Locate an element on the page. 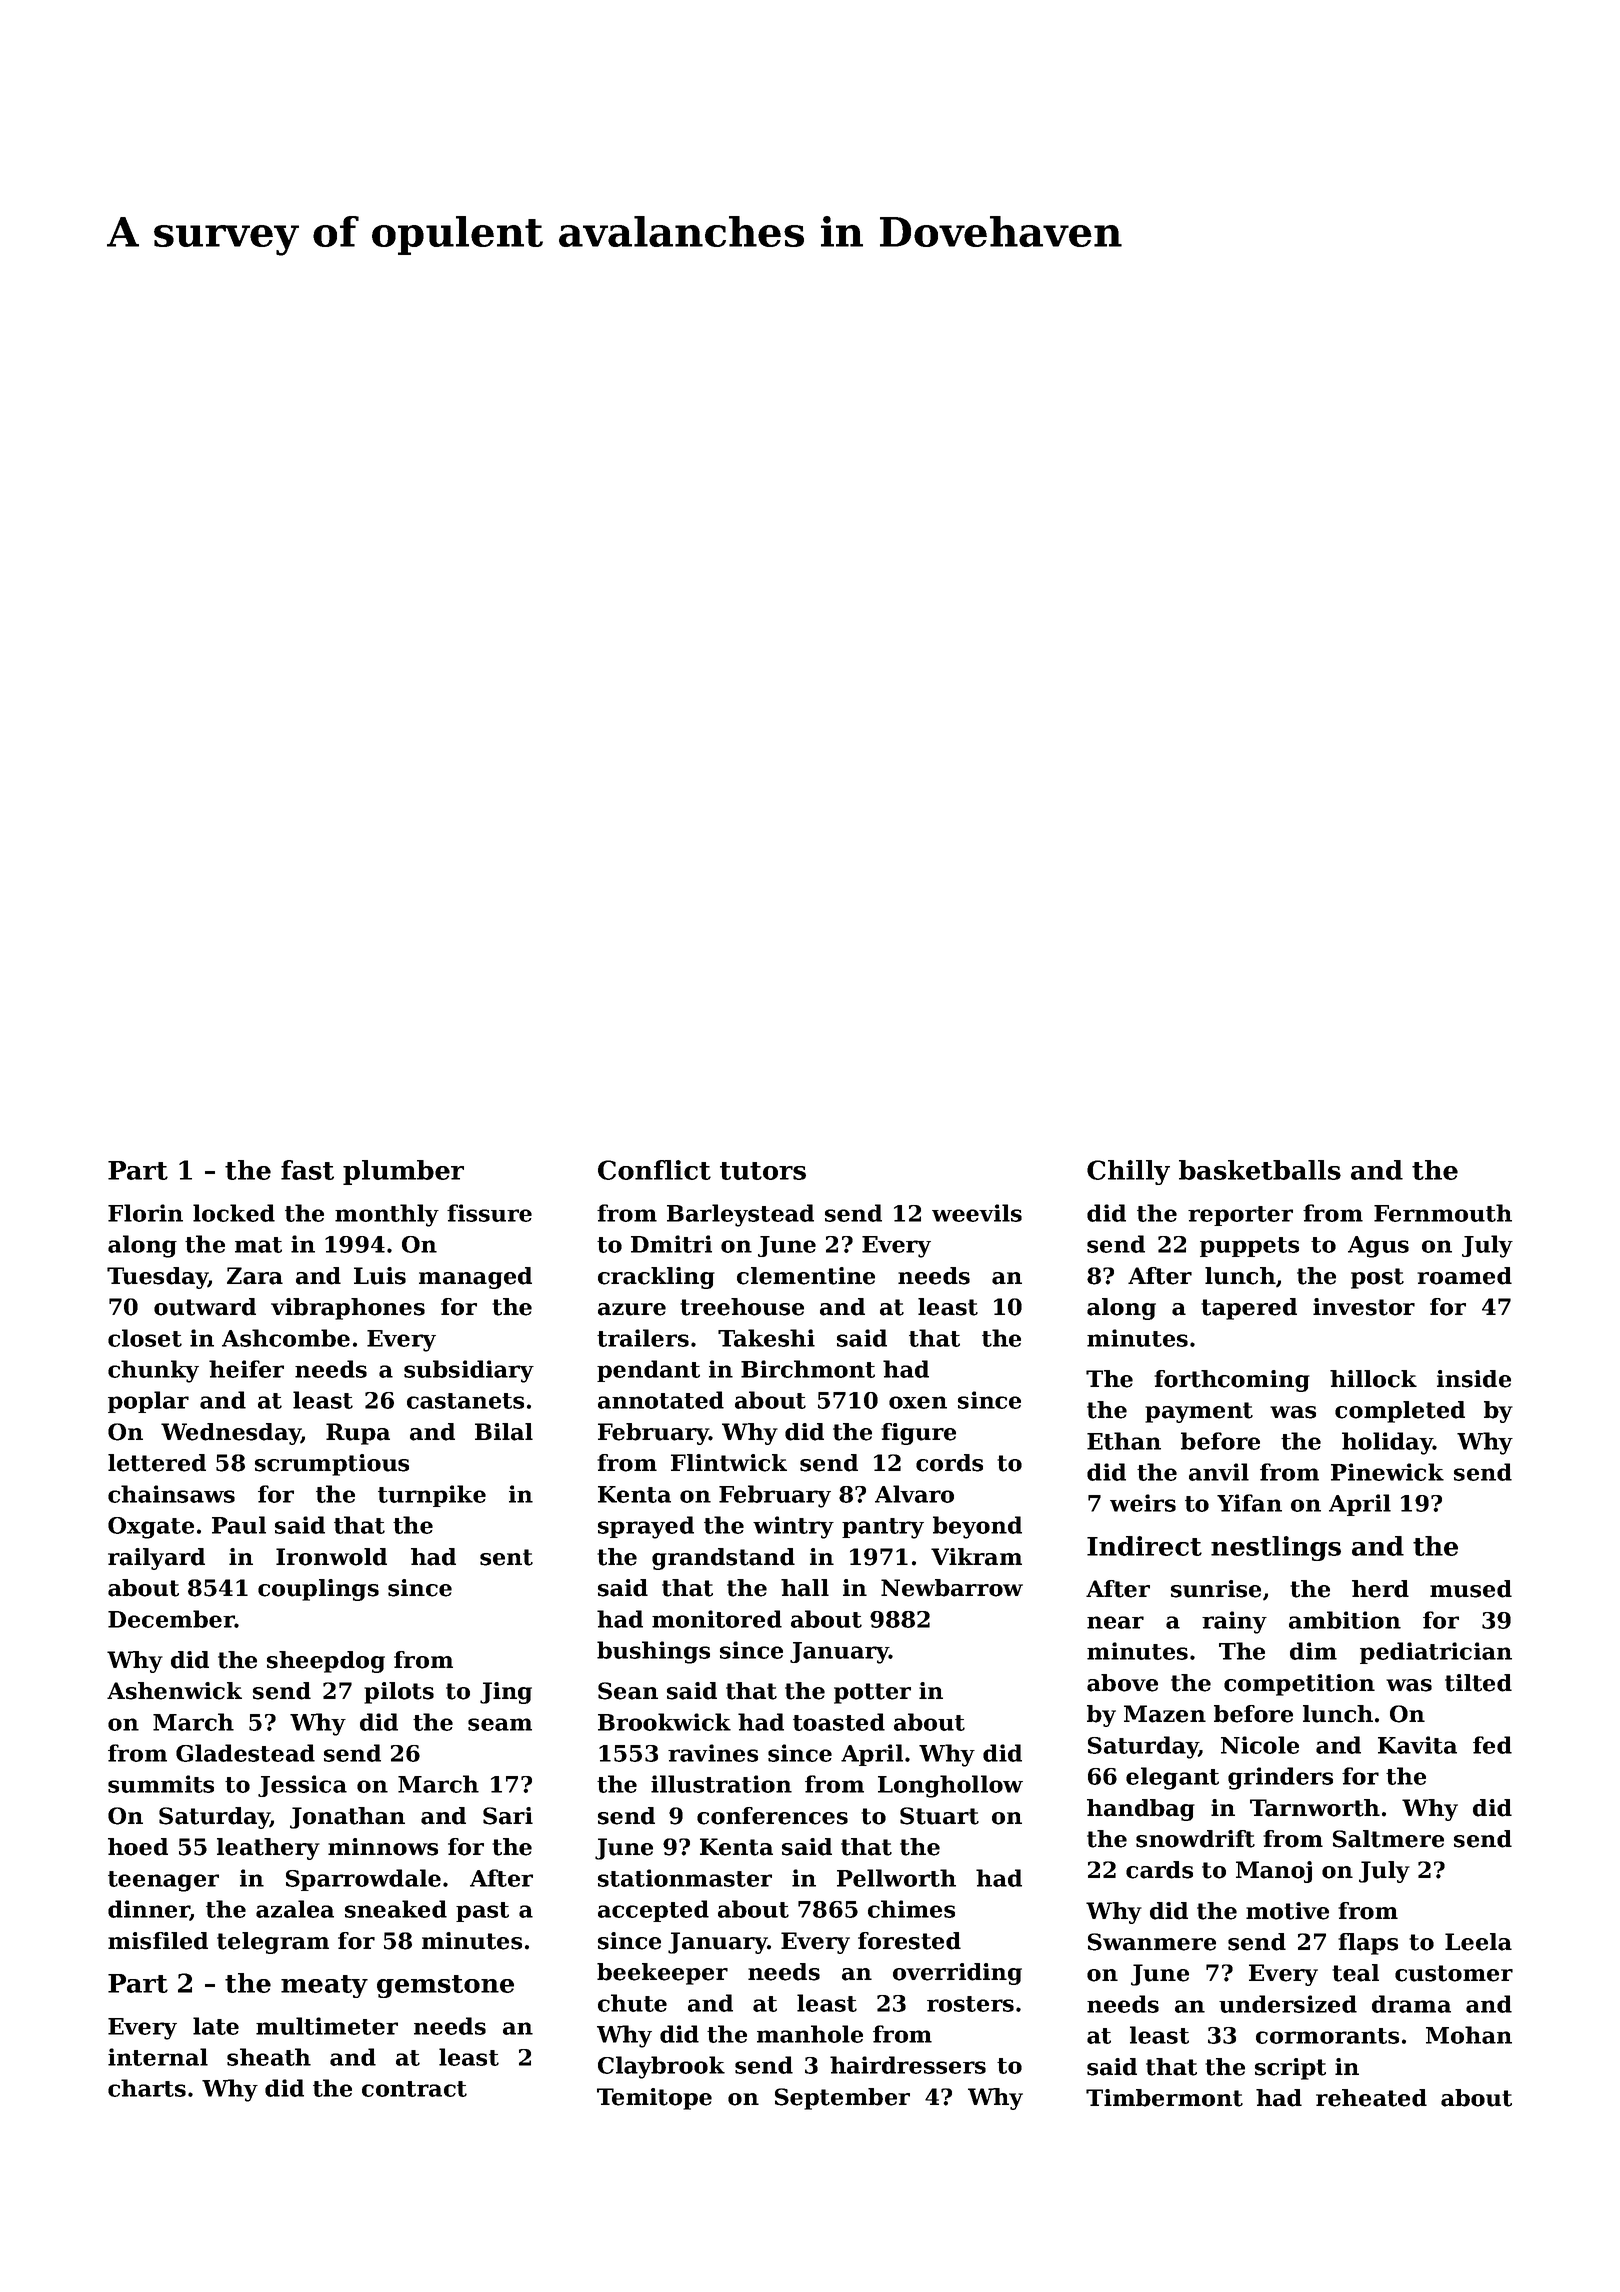 The image size is (1620, 2292). Ironwold is located at coordinates (331, 1557).
